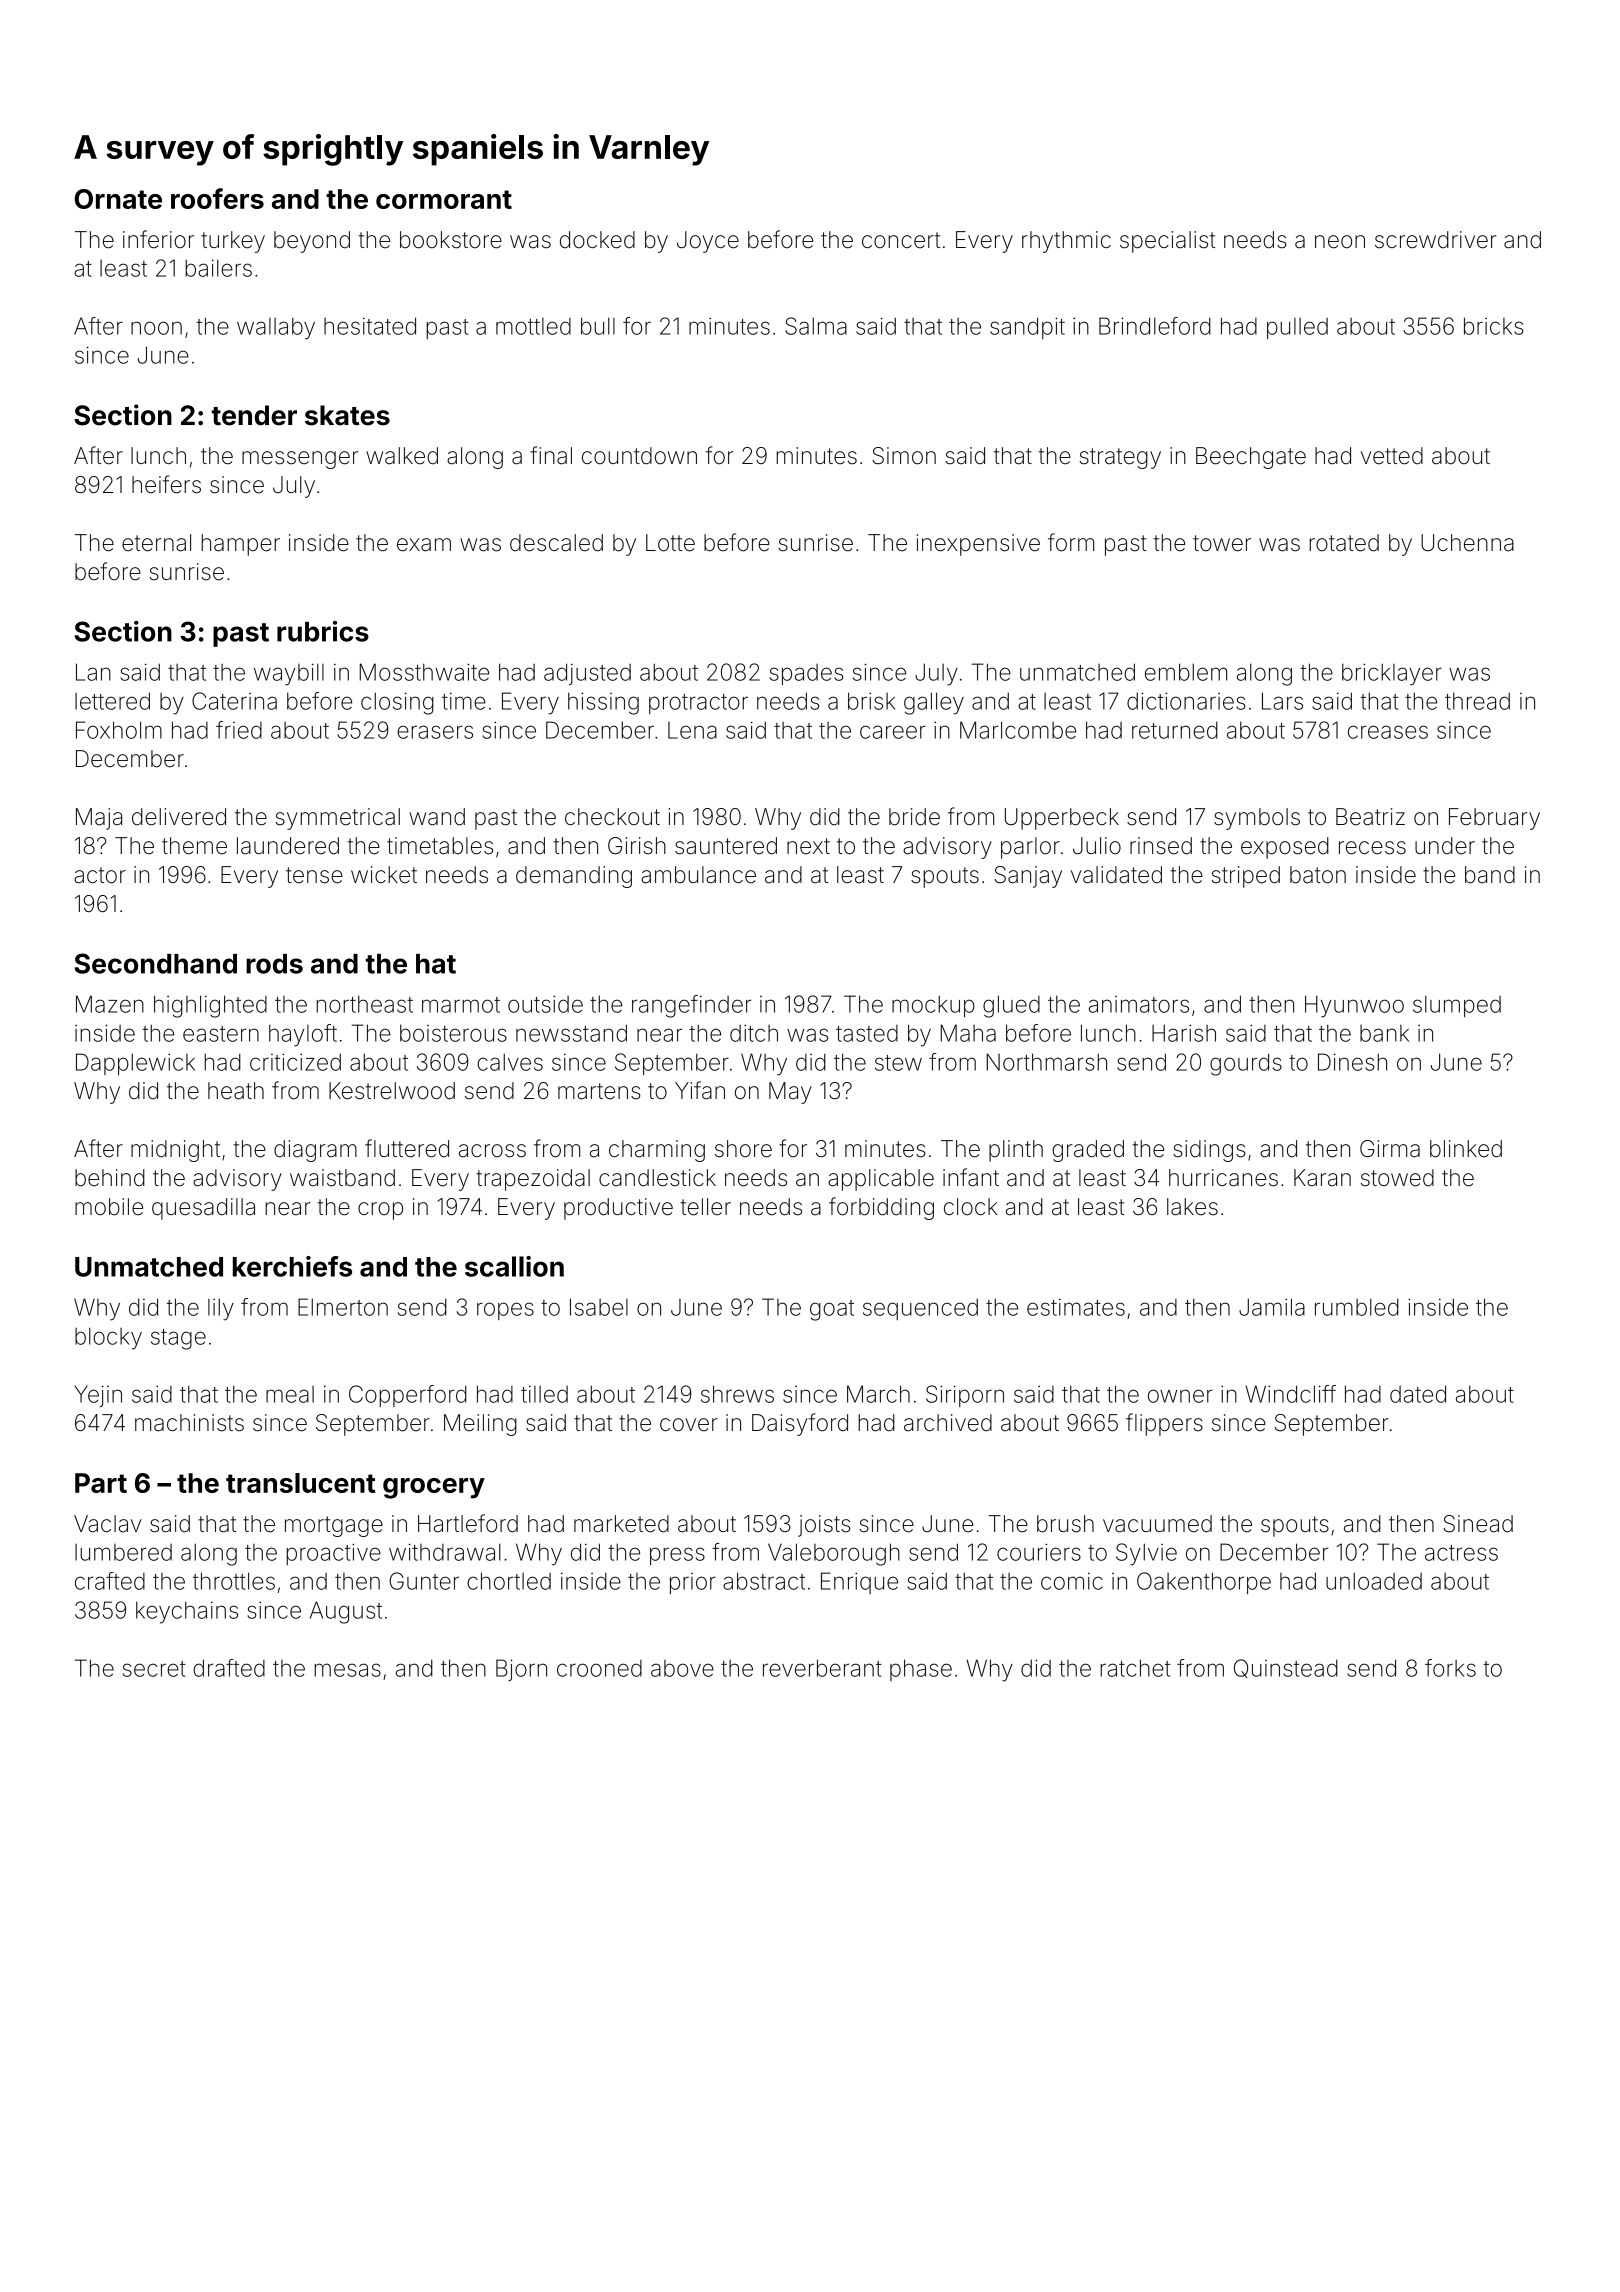 The image size is (1620, 2292). I want to click on reverberant, so click(822, 1668).
